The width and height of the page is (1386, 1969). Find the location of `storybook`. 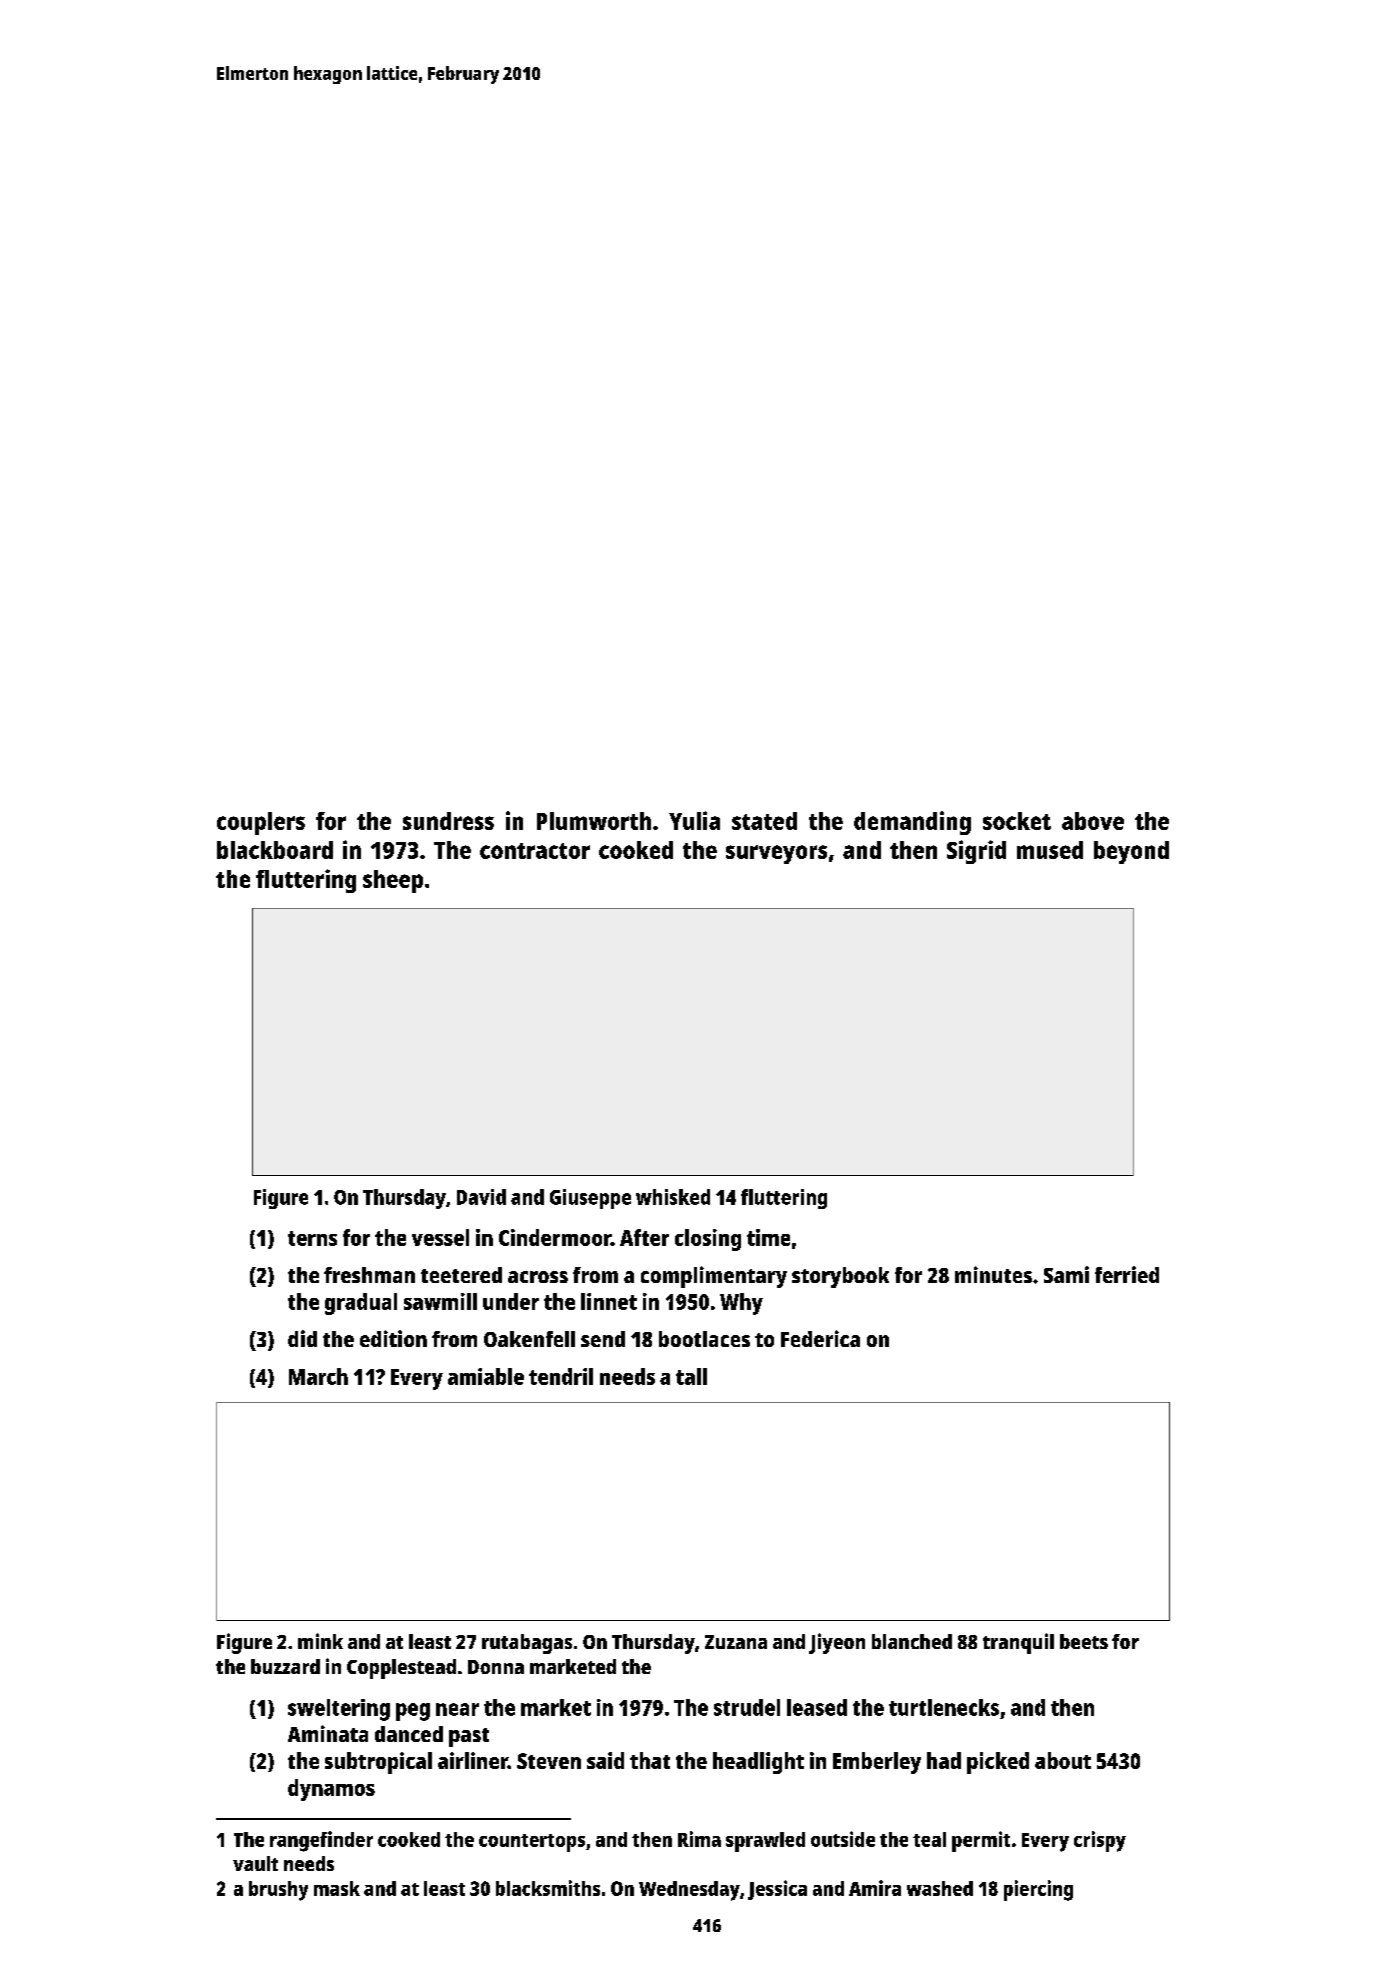

storybook is located at coordinates (840, 1277).
